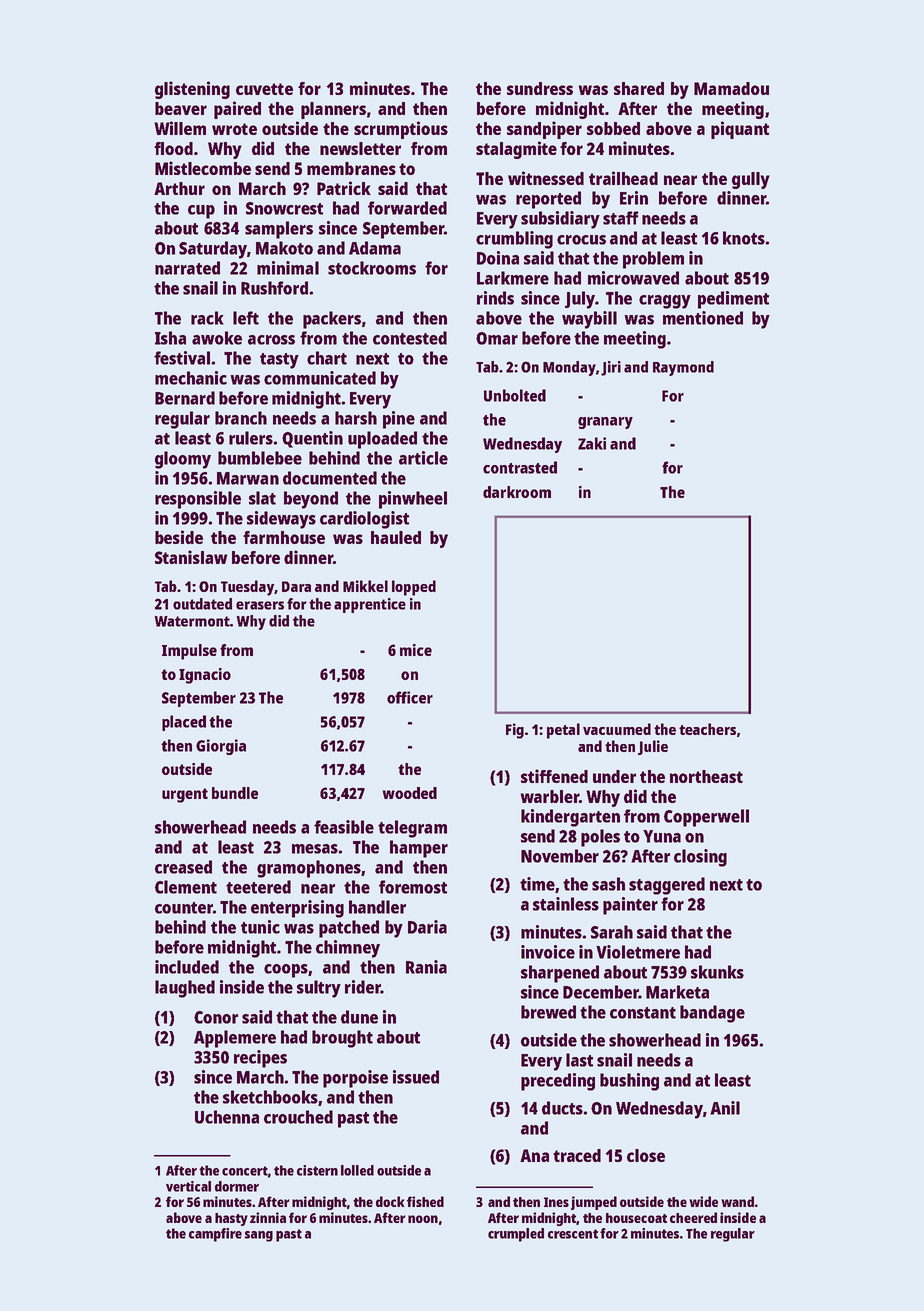 The width and height of the image is (924, 1311). Describe the element at coordinates (703, 1201) in the image. I see `wide` at that location.
